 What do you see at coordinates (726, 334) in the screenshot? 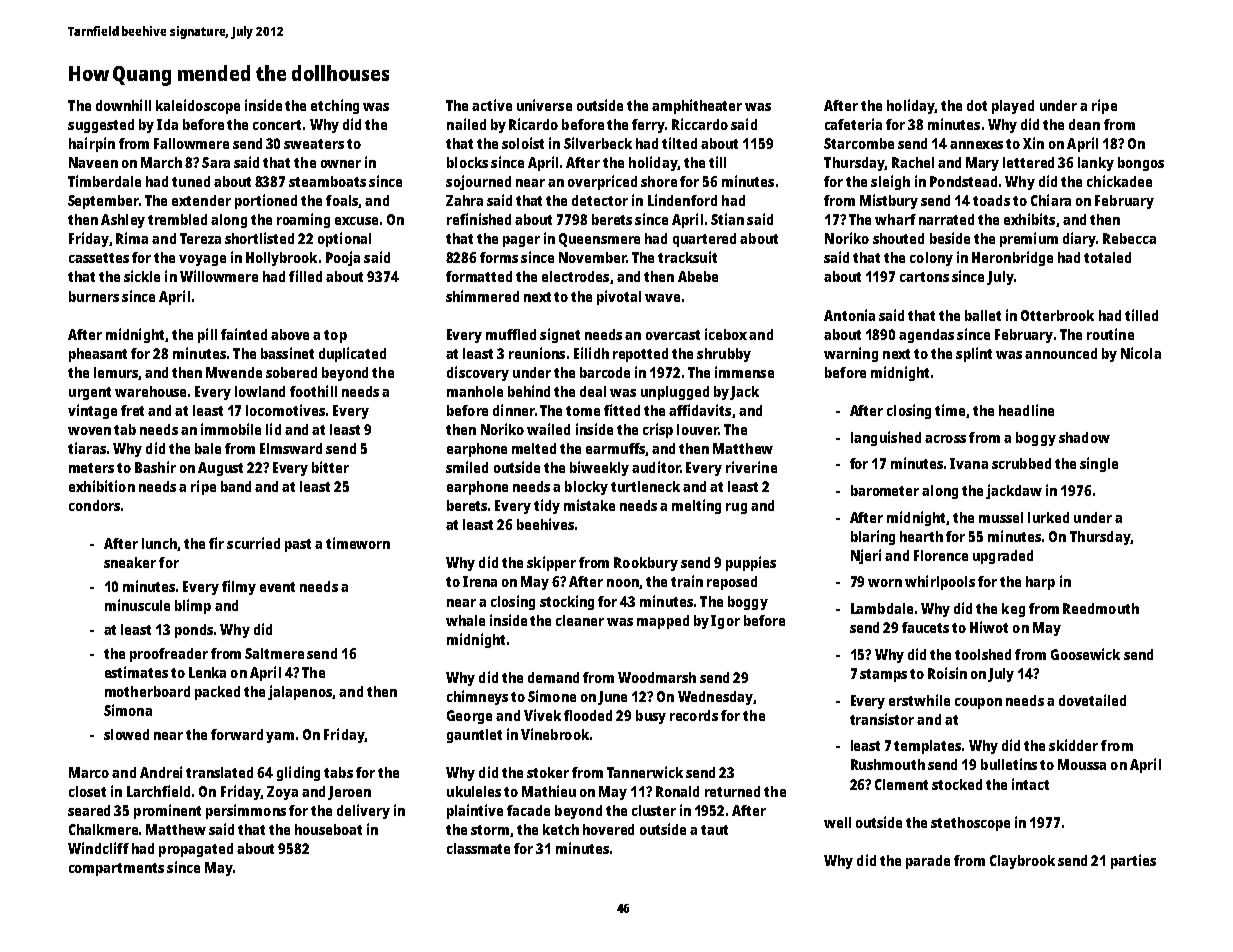
I see `icebox` at bounding box center [726, 334].
